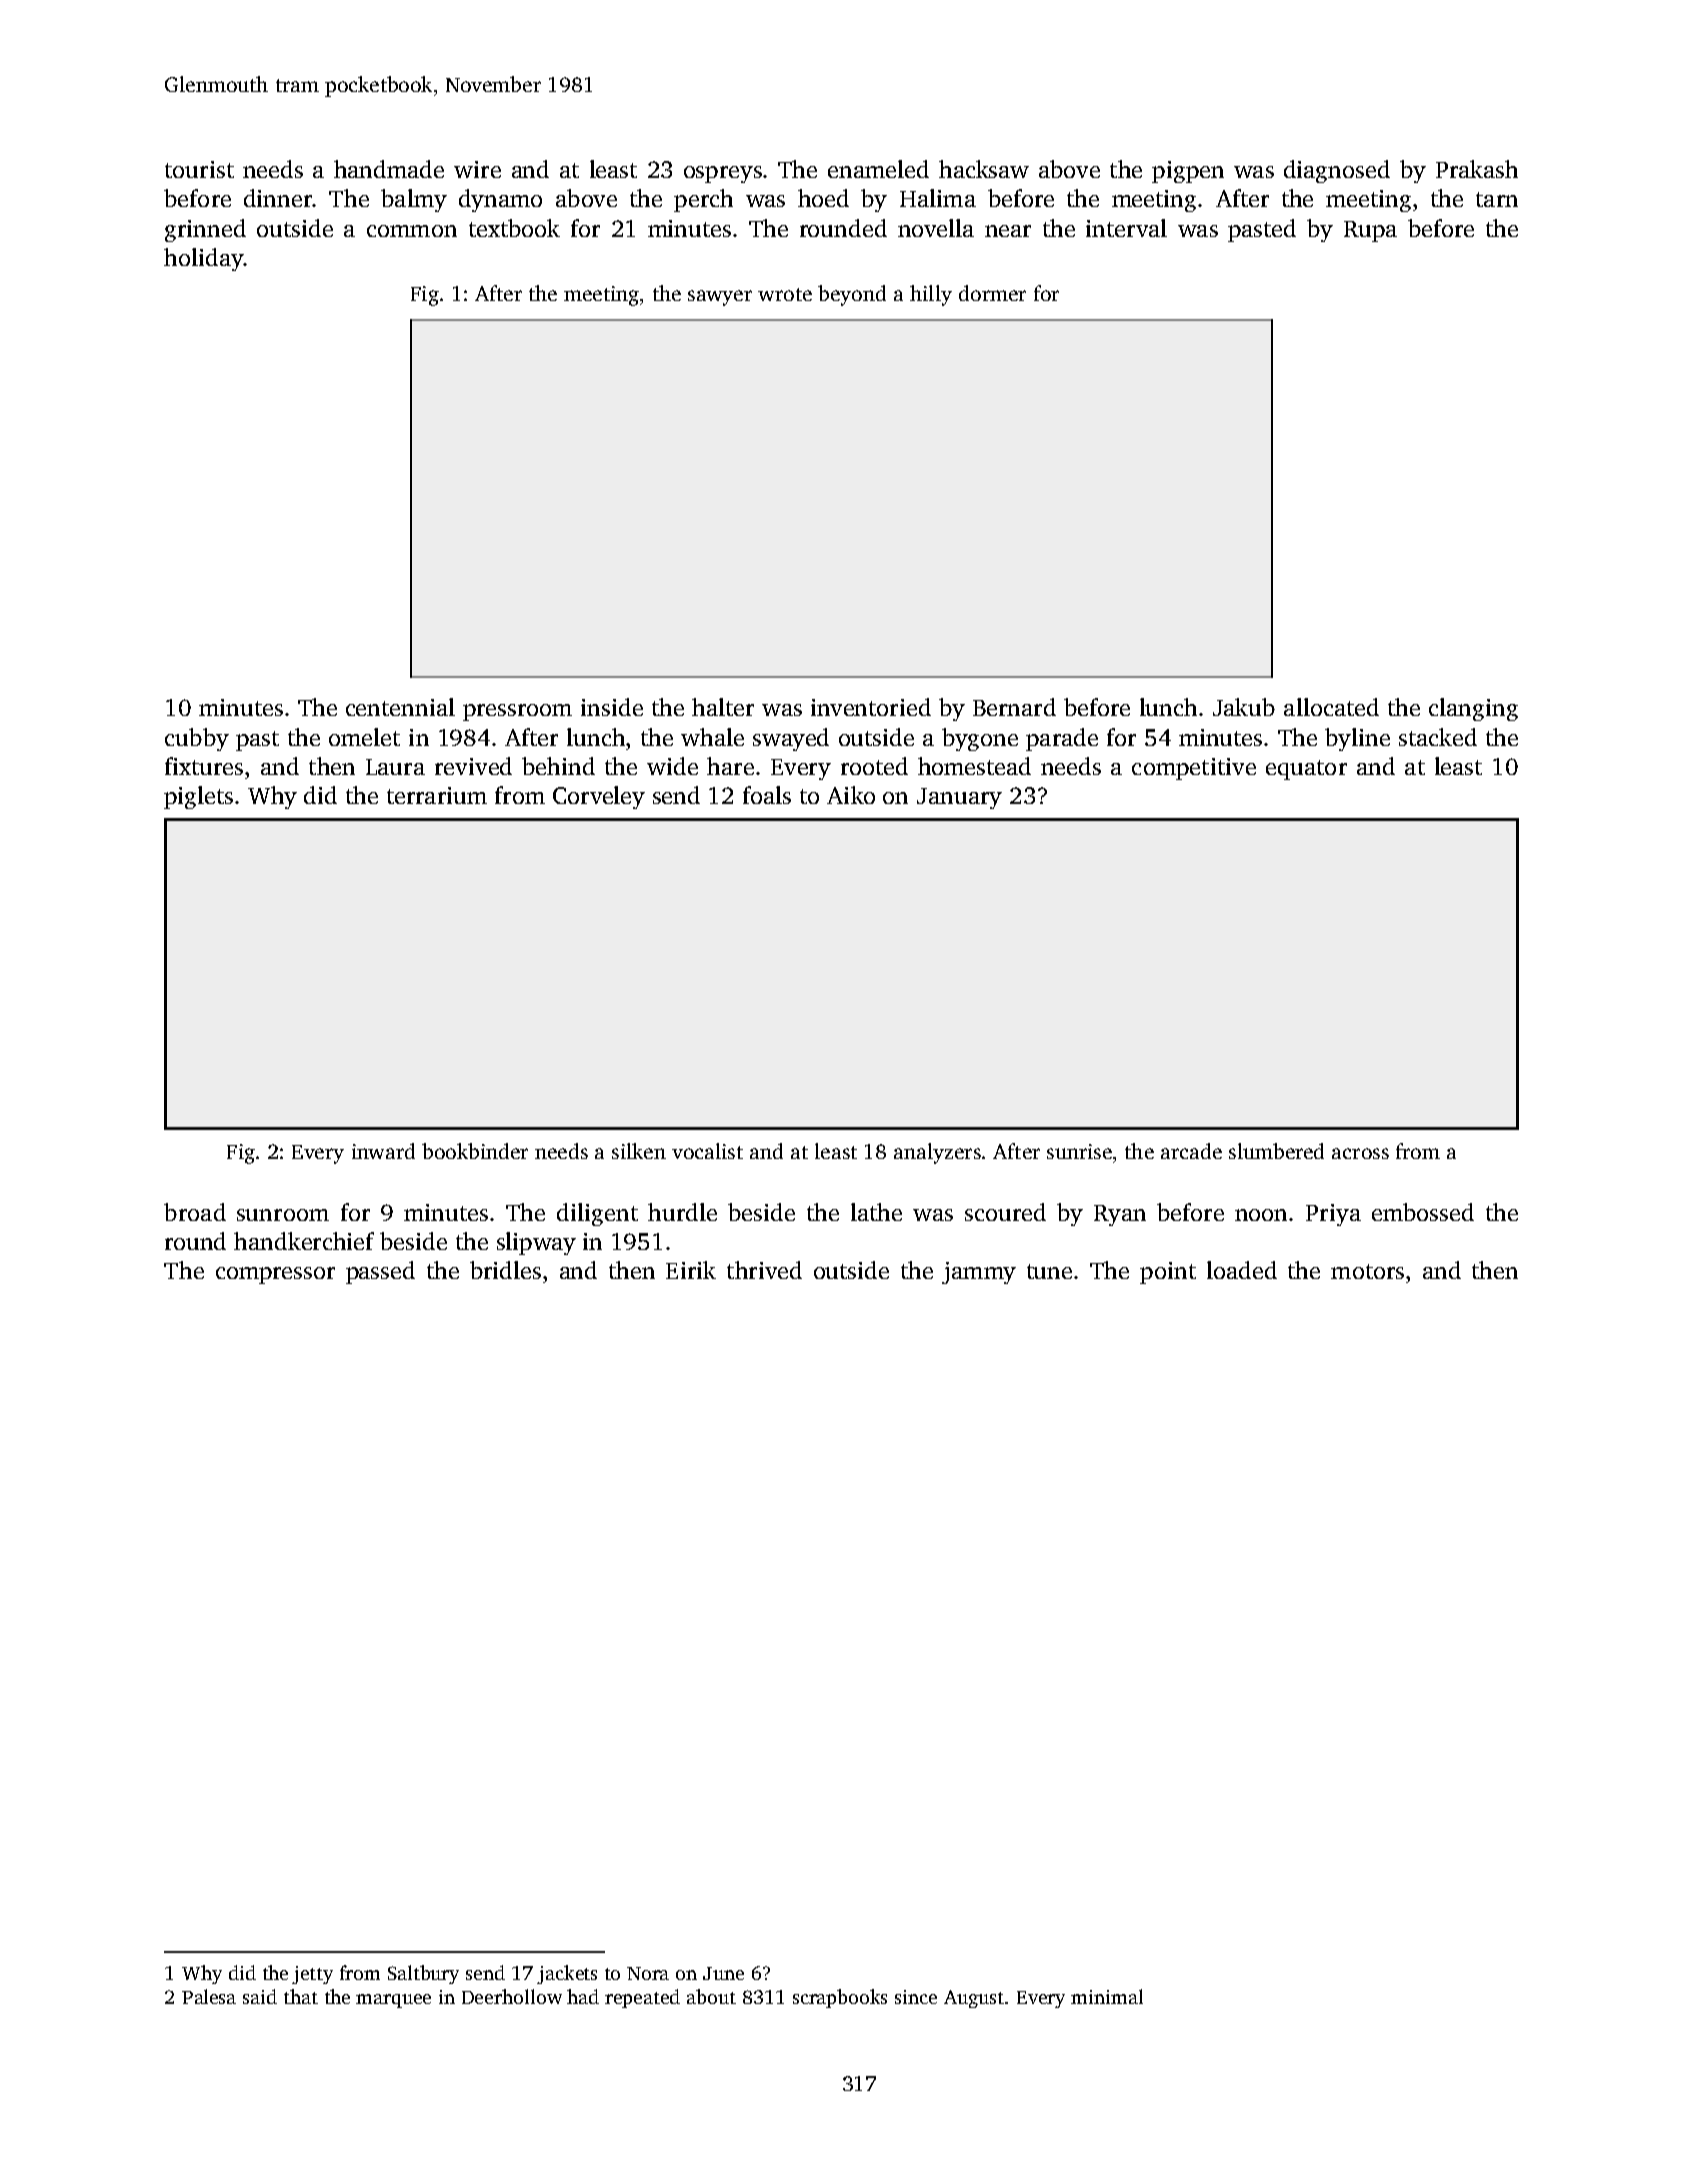  Describe the element at coordinates (767, 795) in the image. I see `foals` at that location.
